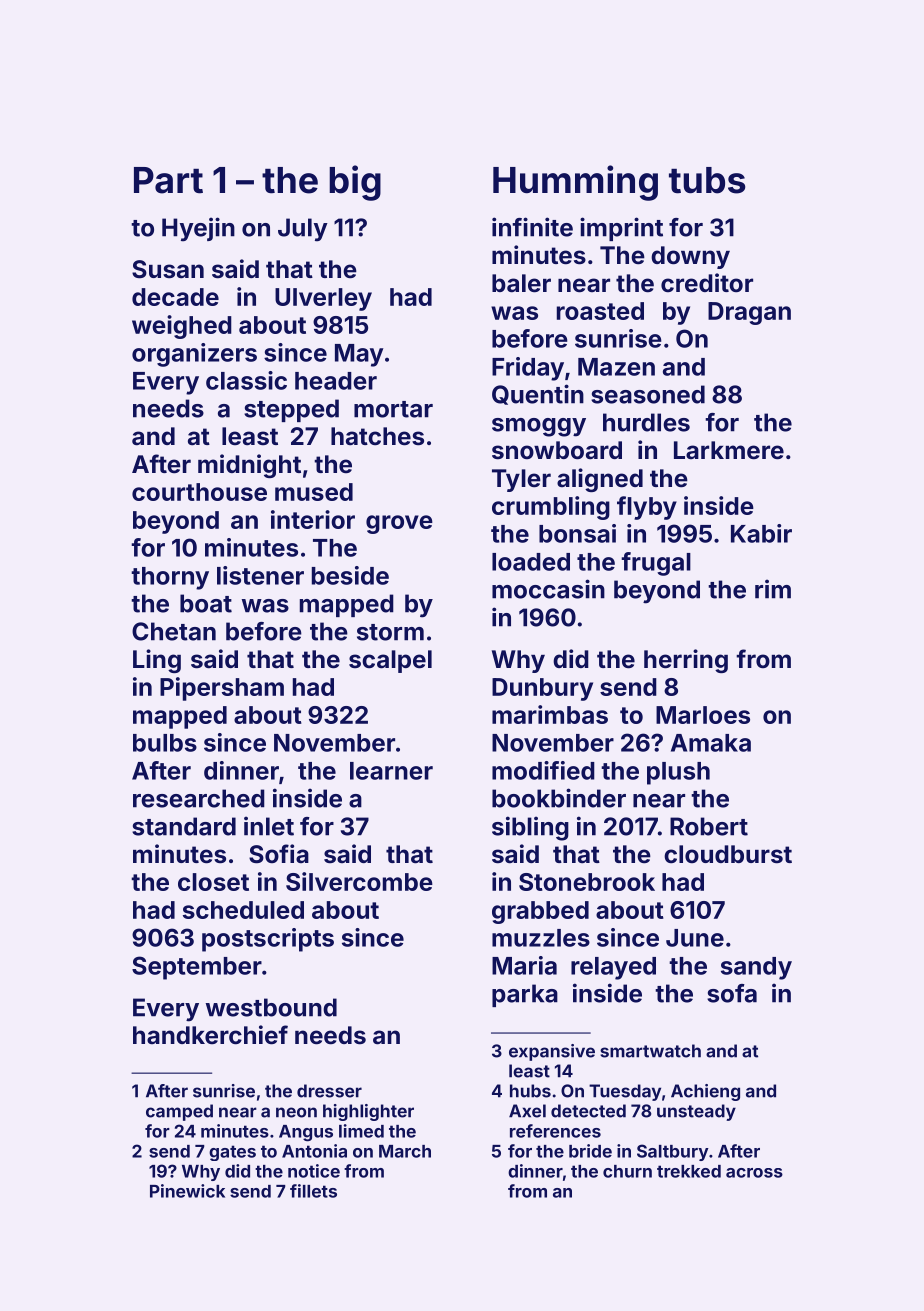  Describe the element at coordinates (749, 313) in the screenshot. I see `Dragan` at that location.
